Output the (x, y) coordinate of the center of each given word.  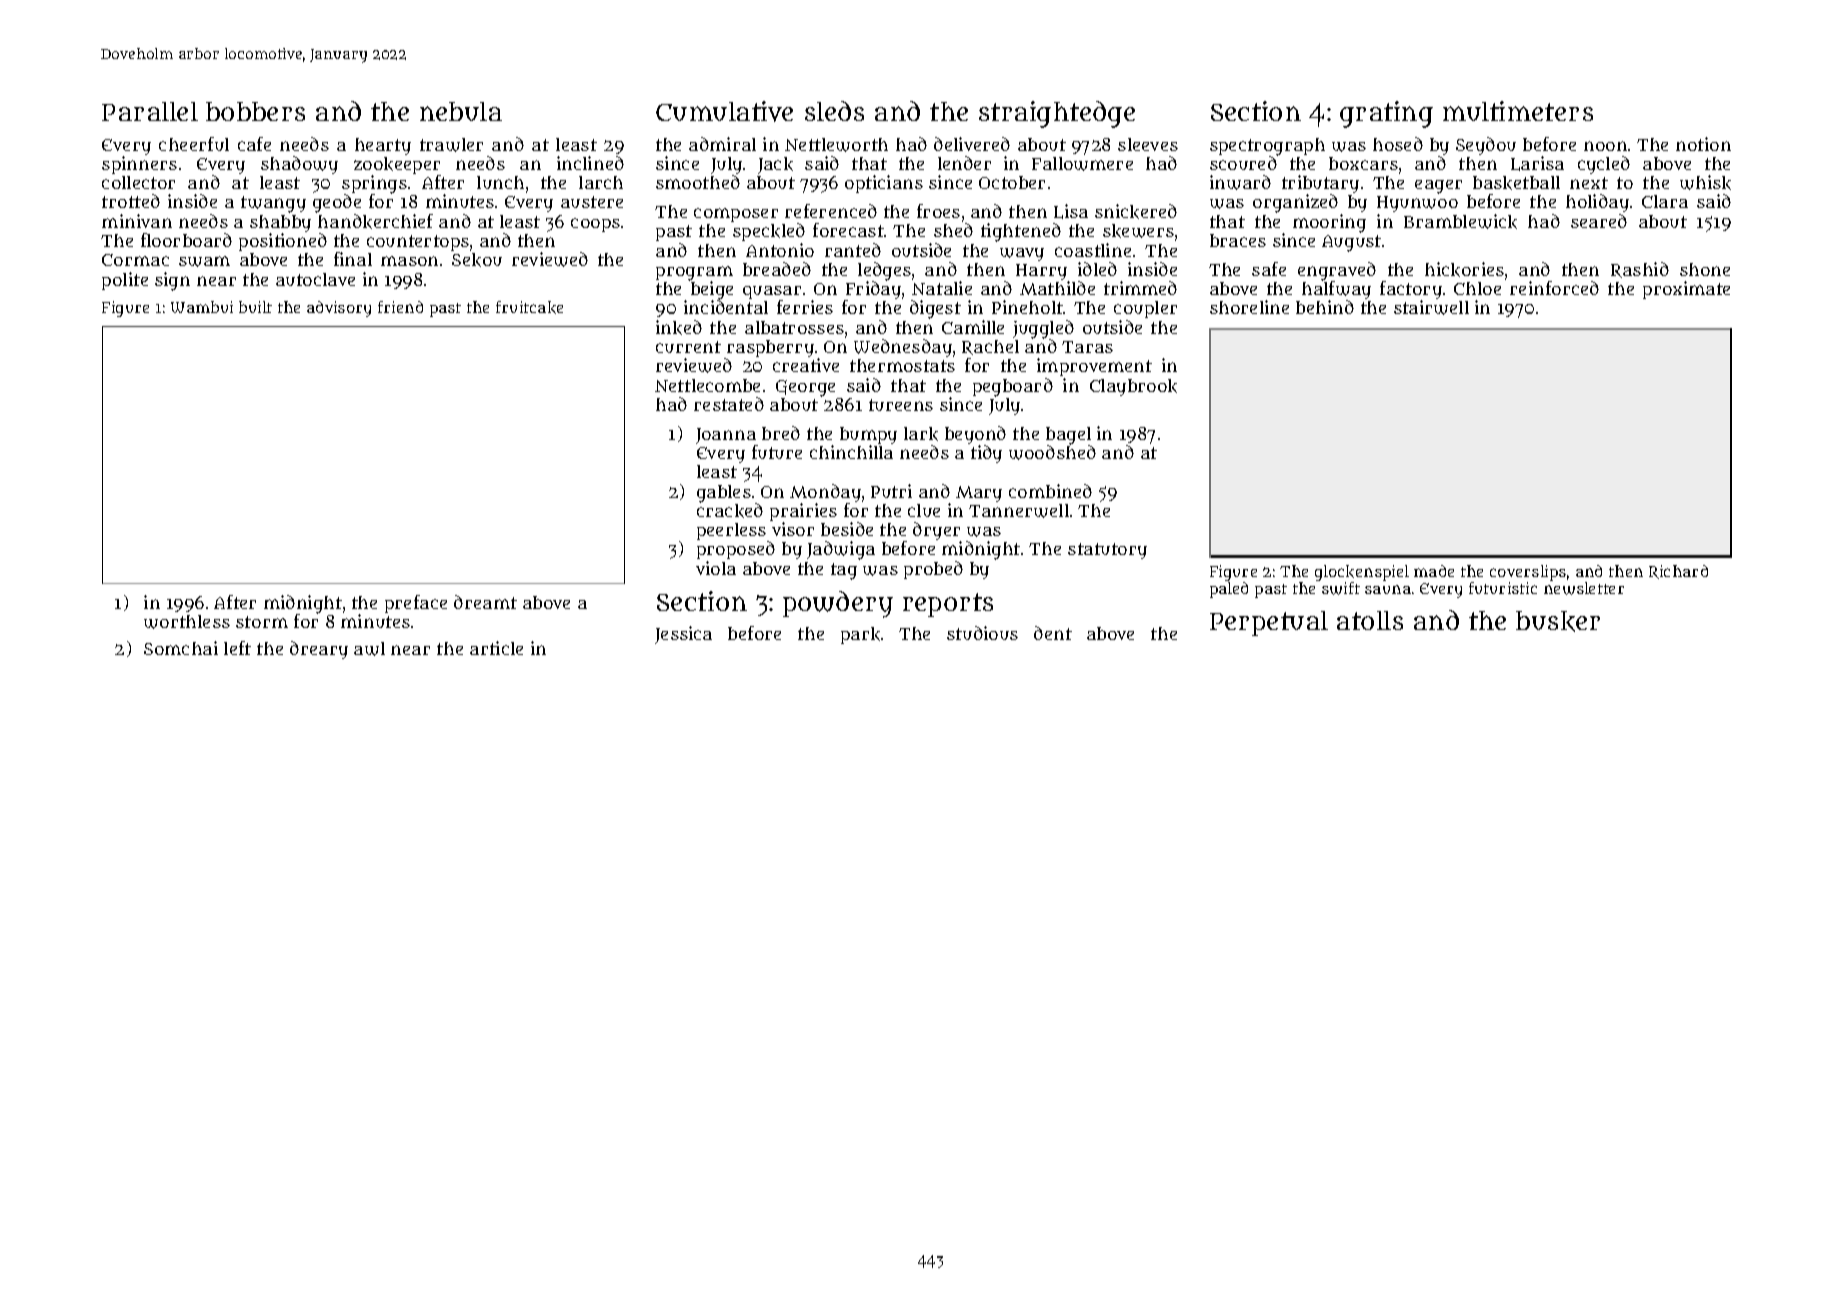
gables (724, 494)
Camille (973, 327)
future (777, 452)
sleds (834, 111)
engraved (1337, 271)
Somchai (181, 648)
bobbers (255, 111)
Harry (1041, 272)
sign (172, 281)
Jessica (683, 635)
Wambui (202, 307)
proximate (1686, 290)
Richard (1678, 572)
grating (1386, 114)
